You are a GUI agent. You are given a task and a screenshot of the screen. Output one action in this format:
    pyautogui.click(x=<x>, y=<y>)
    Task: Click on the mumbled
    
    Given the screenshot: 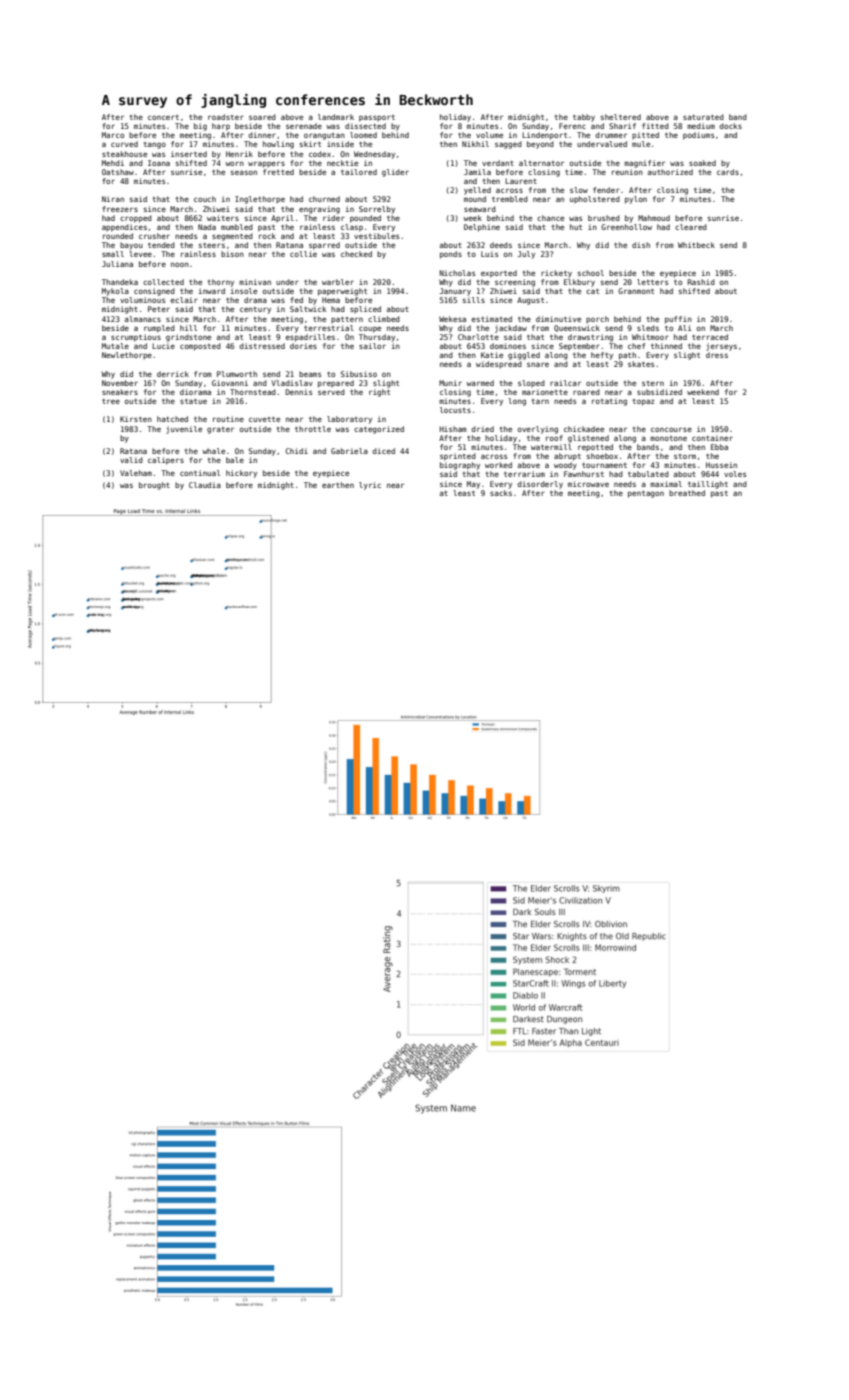 What is the action you would take?
    pyautogui.click(x=237, y=227)
